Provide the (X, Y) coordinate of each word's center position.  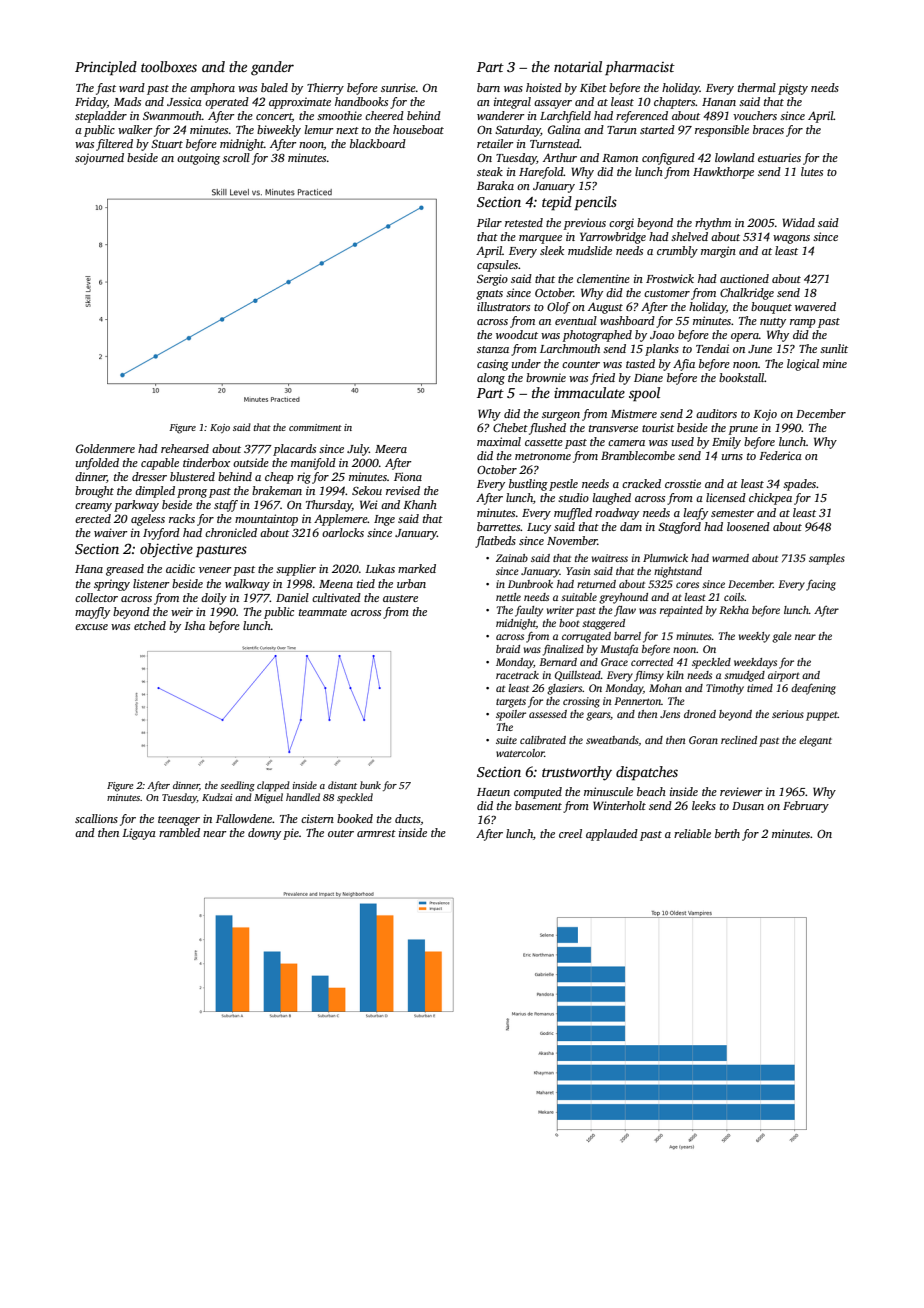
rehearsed (185, 448)
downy (264, 834)
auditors (716, 413)
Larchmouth (570, 348)
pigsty (793, 89)
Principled (106, 68)
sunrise (398, 87)
